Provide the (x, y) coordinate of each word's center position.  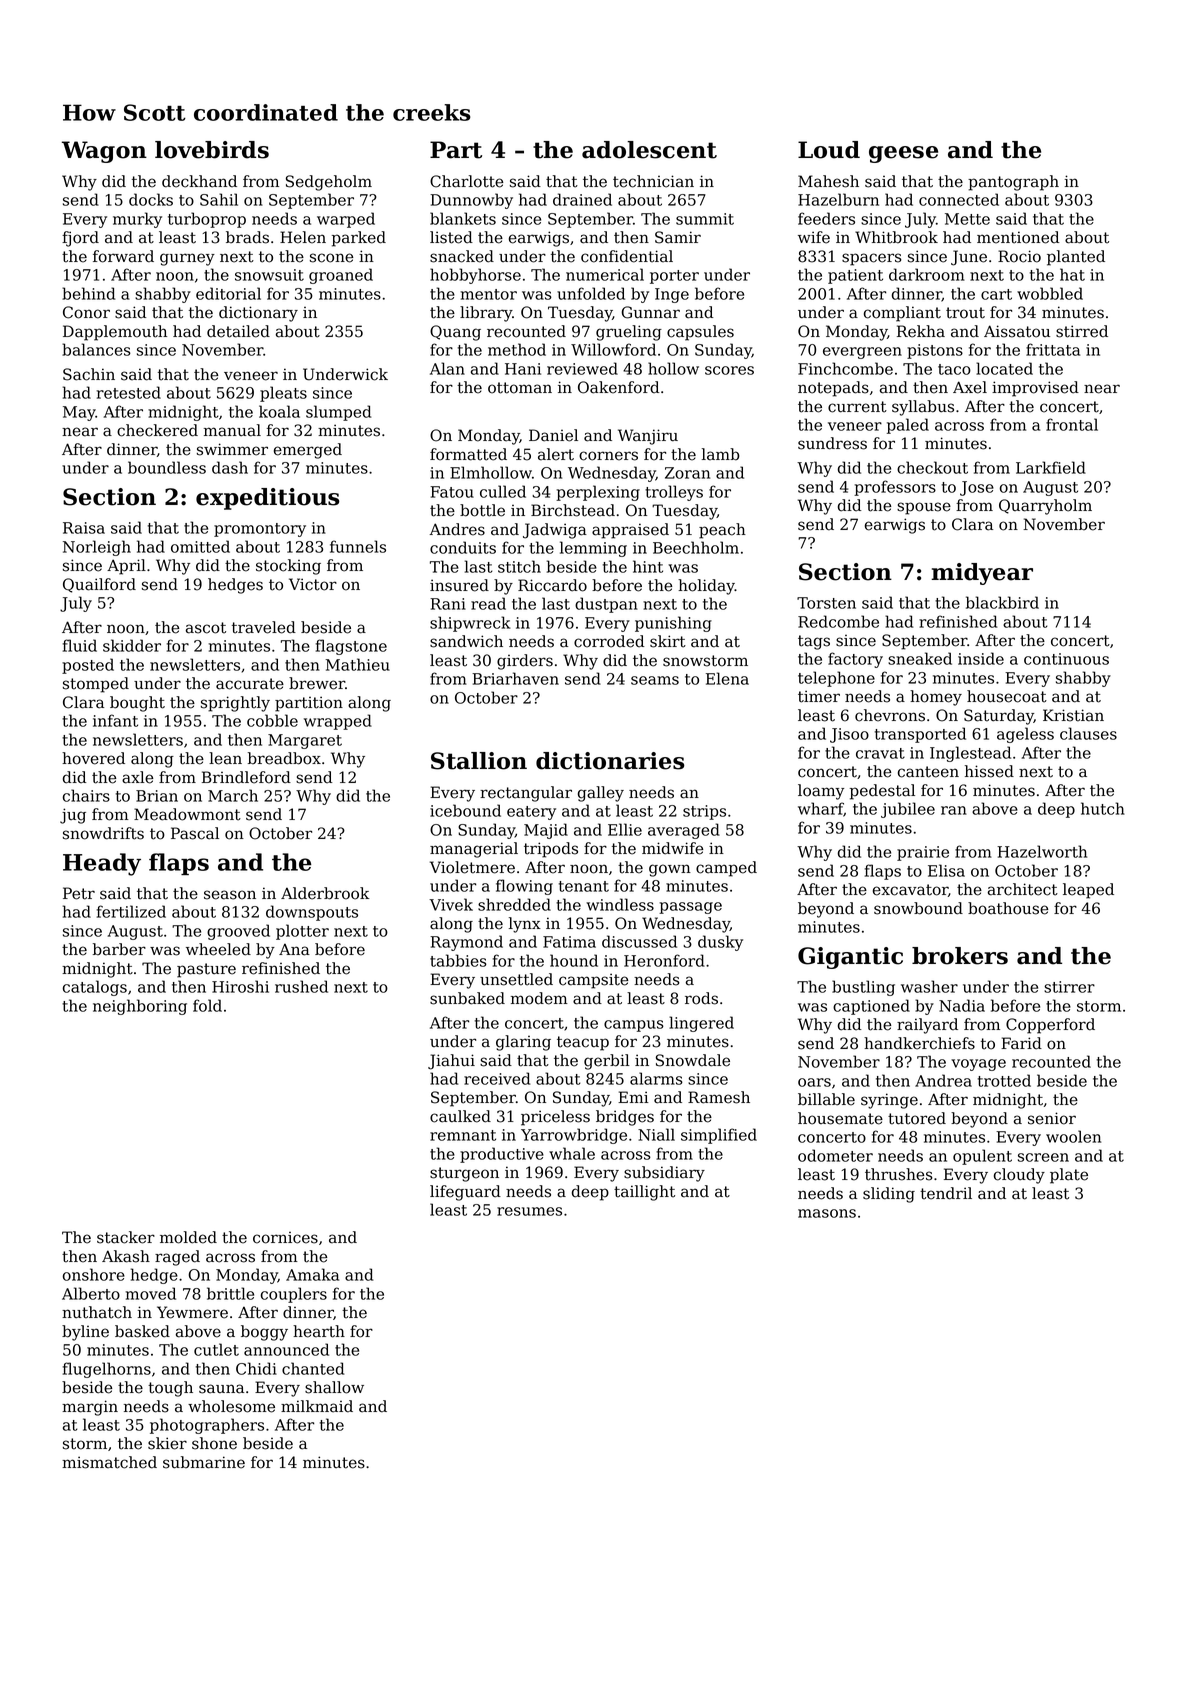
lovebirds (212, 150)
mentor (489, 294)
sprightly (235, 704)
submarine (204, 1462)
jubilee (908, 810)
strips (704, 812)
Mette (967, 219)
